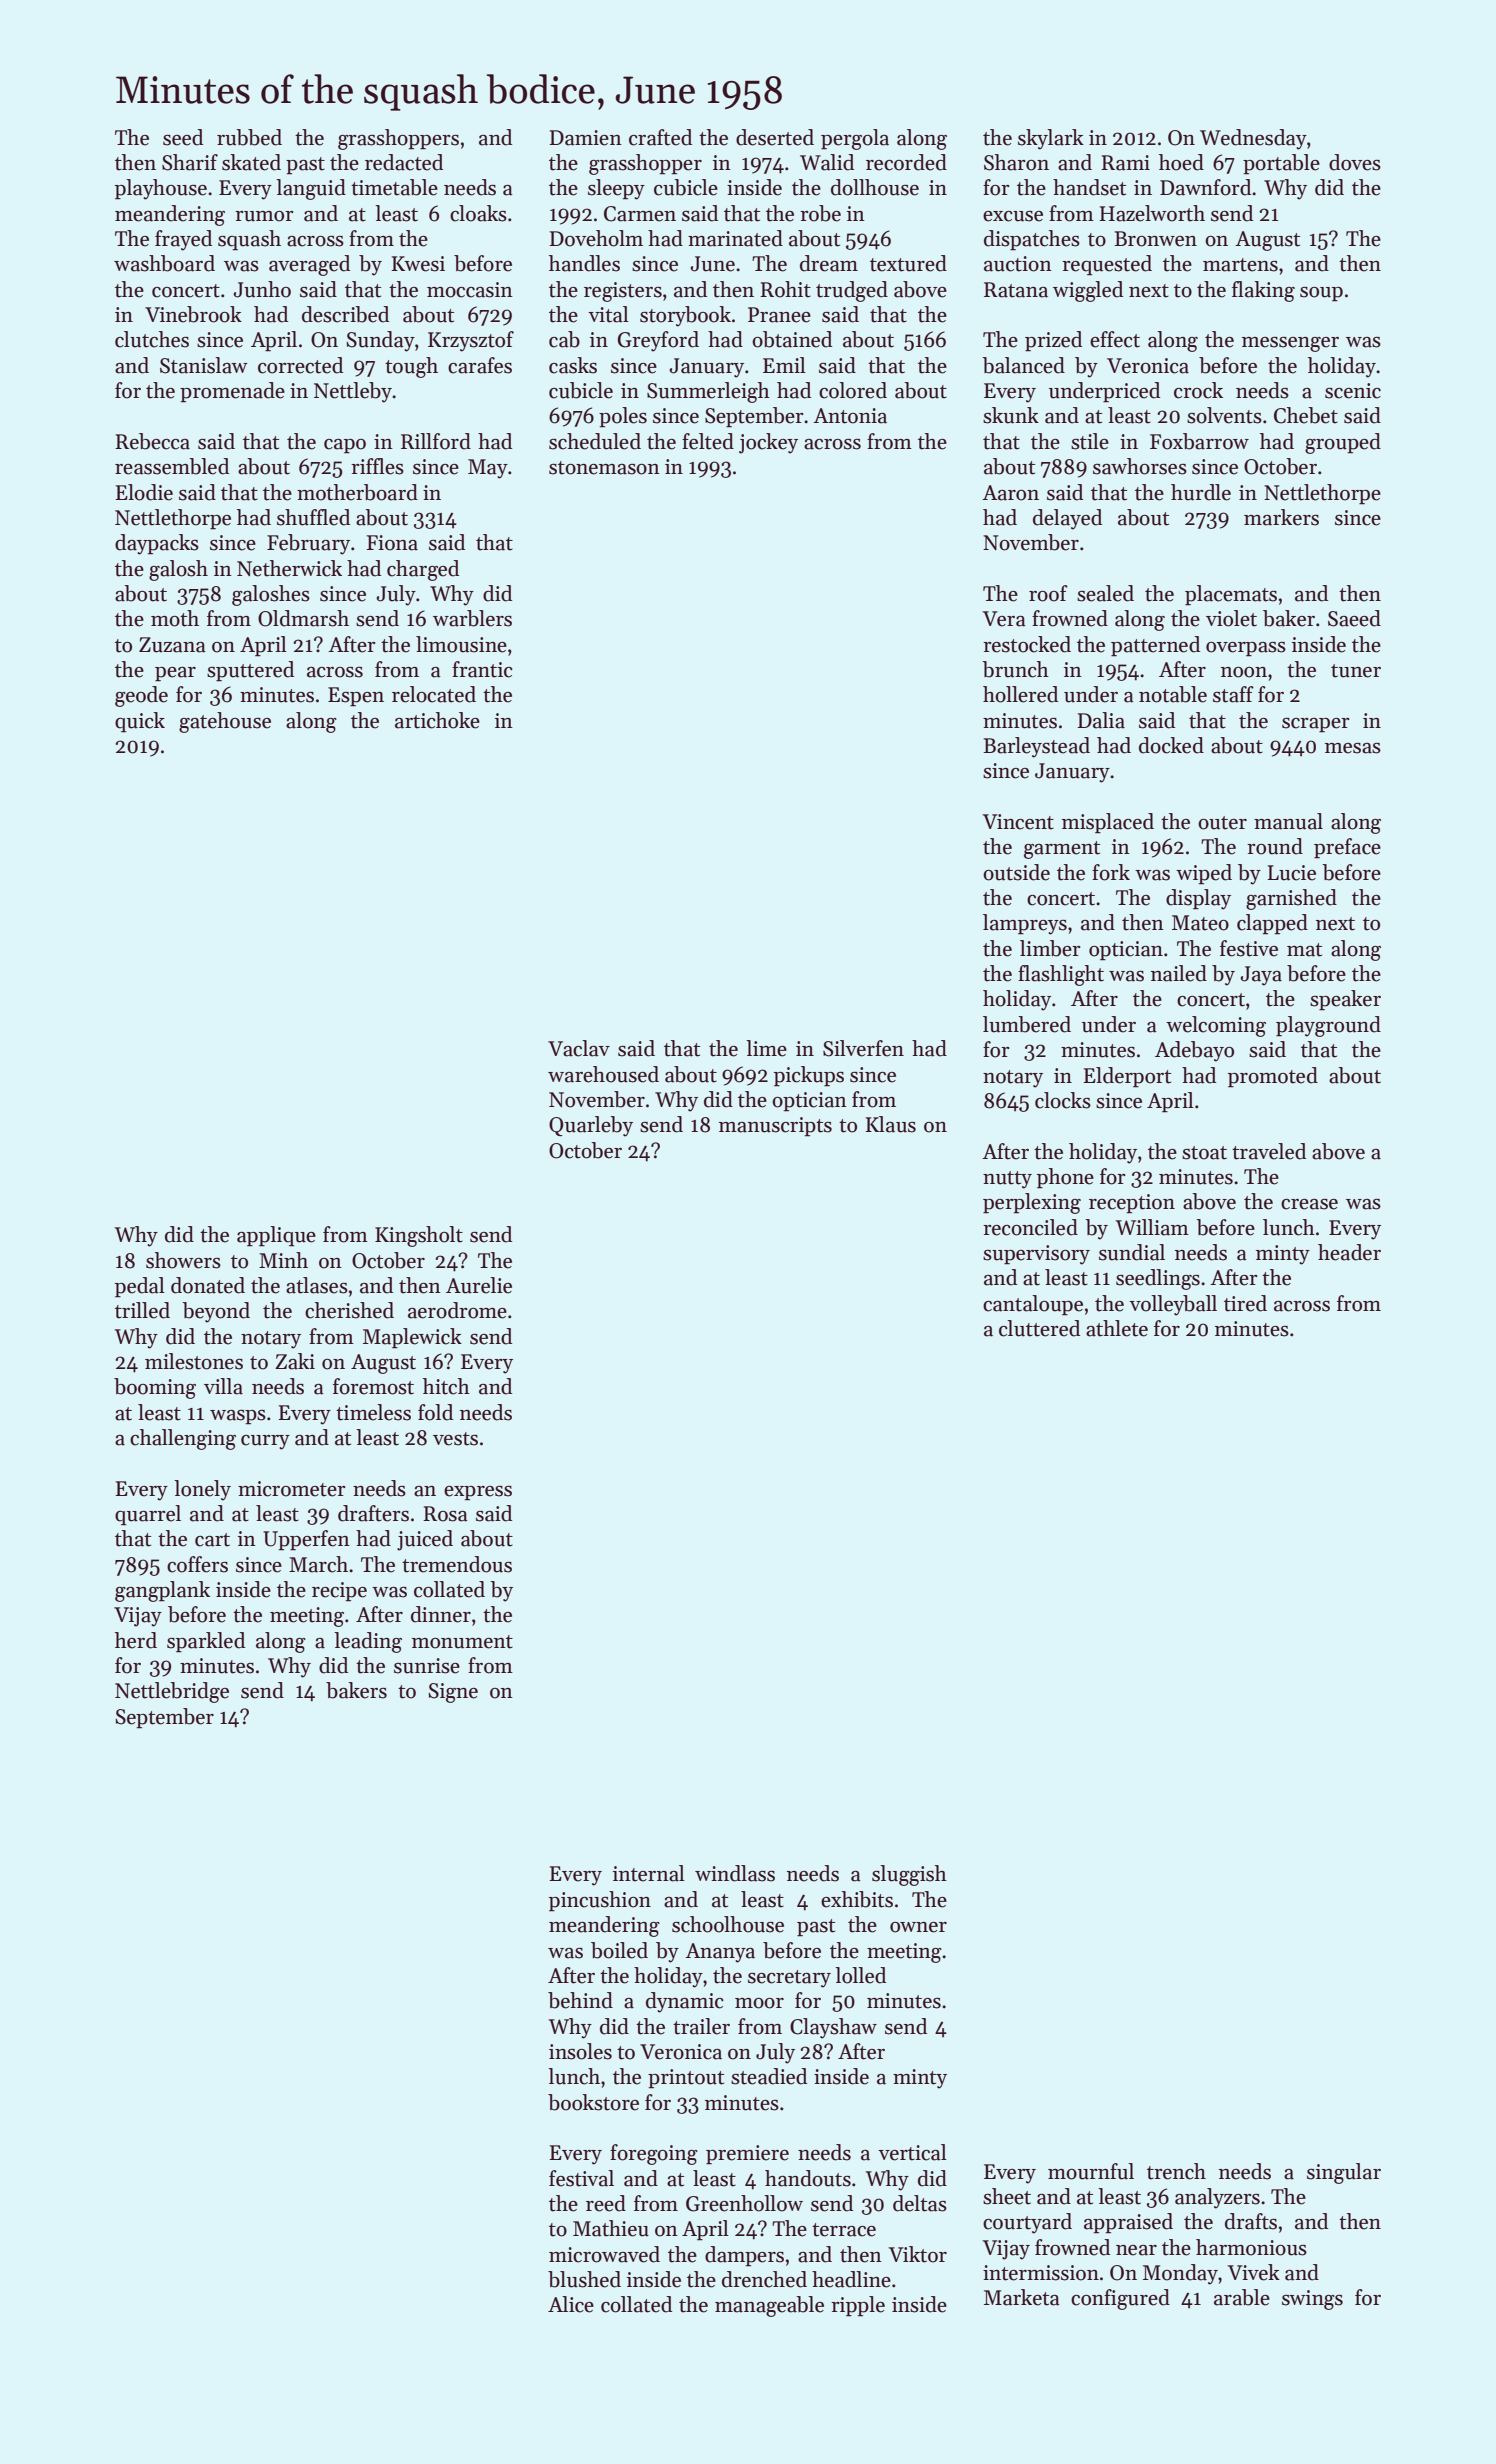 The width and height of the screenshot is (1496, 2464). I want to click on Alice, so click(571, 2304).
